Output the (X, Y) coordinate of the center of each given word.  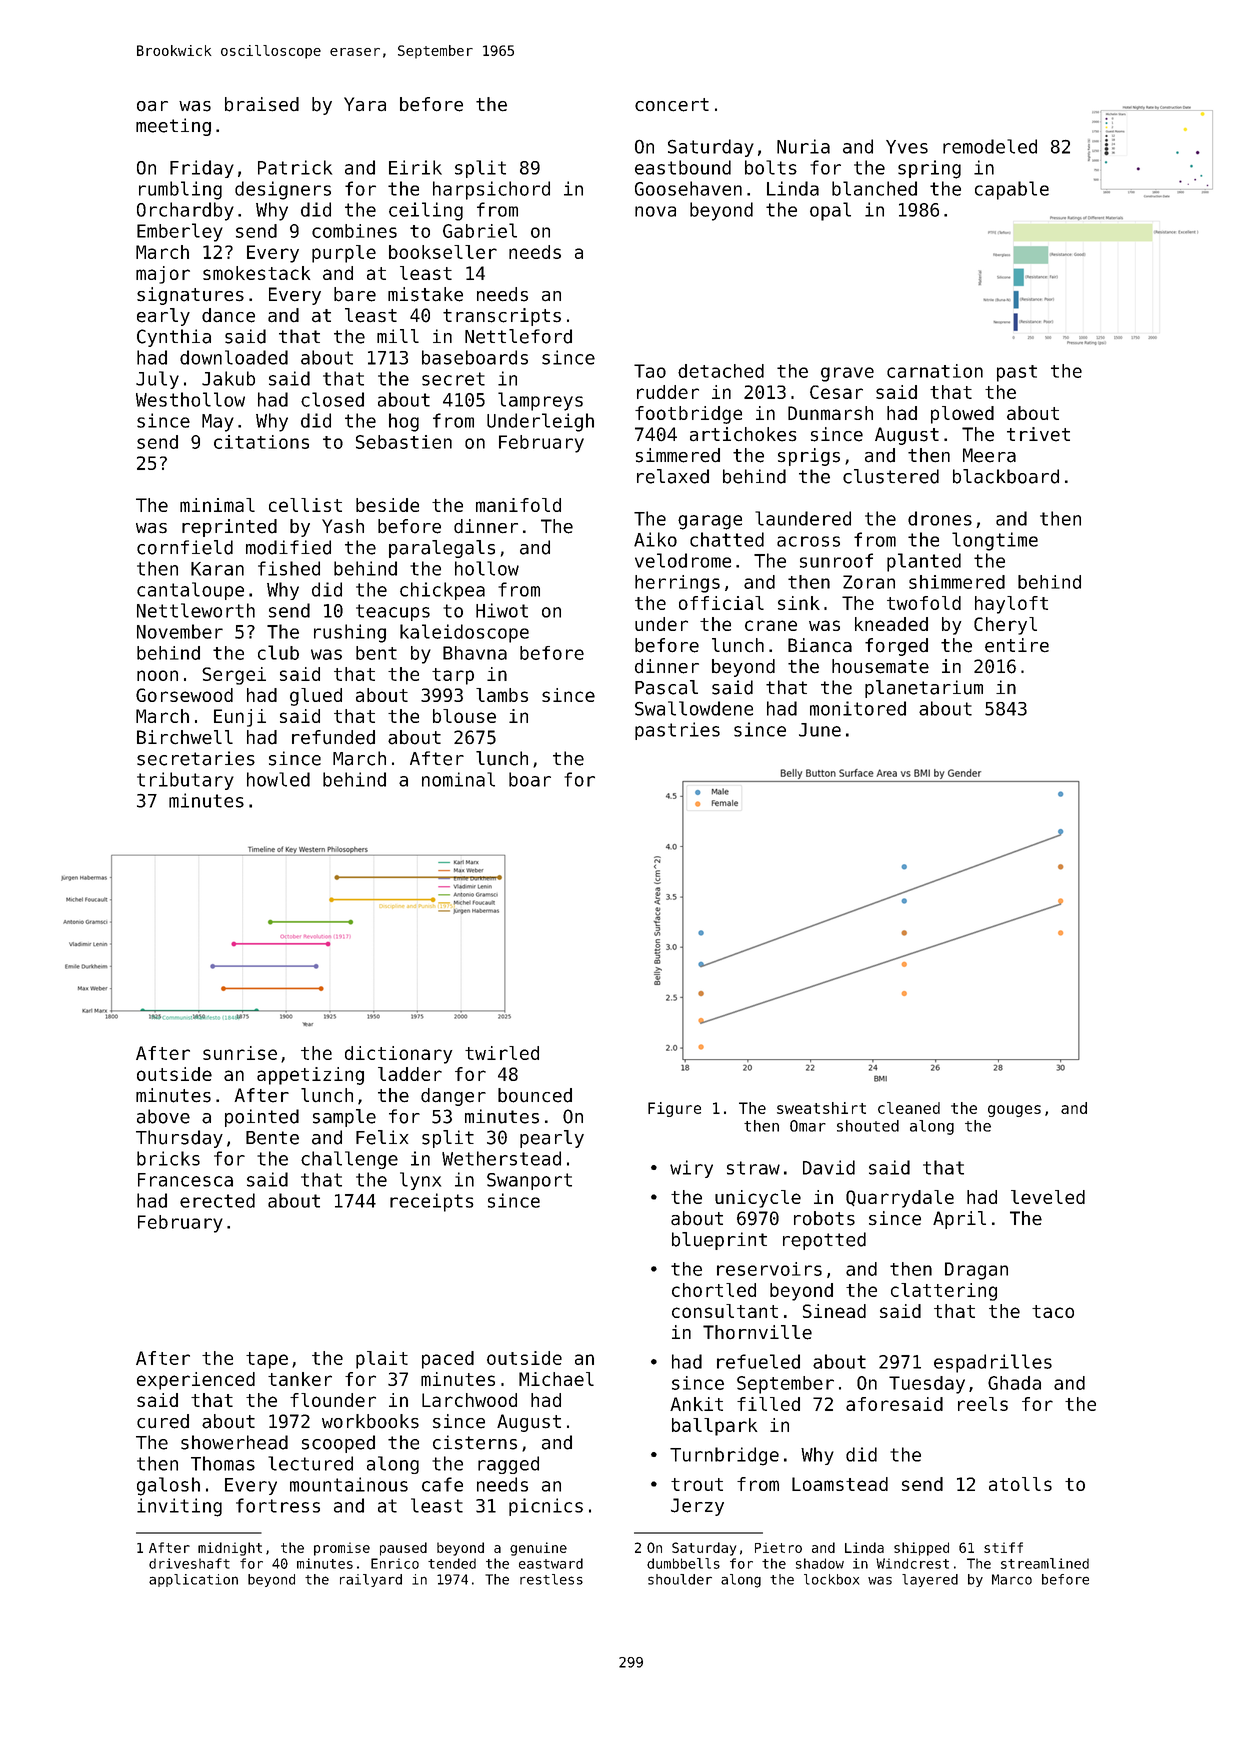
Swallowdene (694, 708)
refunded (333, 737)
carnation (935, 371)
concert (672, 105)
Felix (382, 1137)
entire (1017, 645)
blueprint (719, 1241)
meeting (173, 127)
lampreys (540, 401)
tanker (300, 1379)
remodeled (990, 146)
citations (261, 442)
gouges (1014, 1111)
